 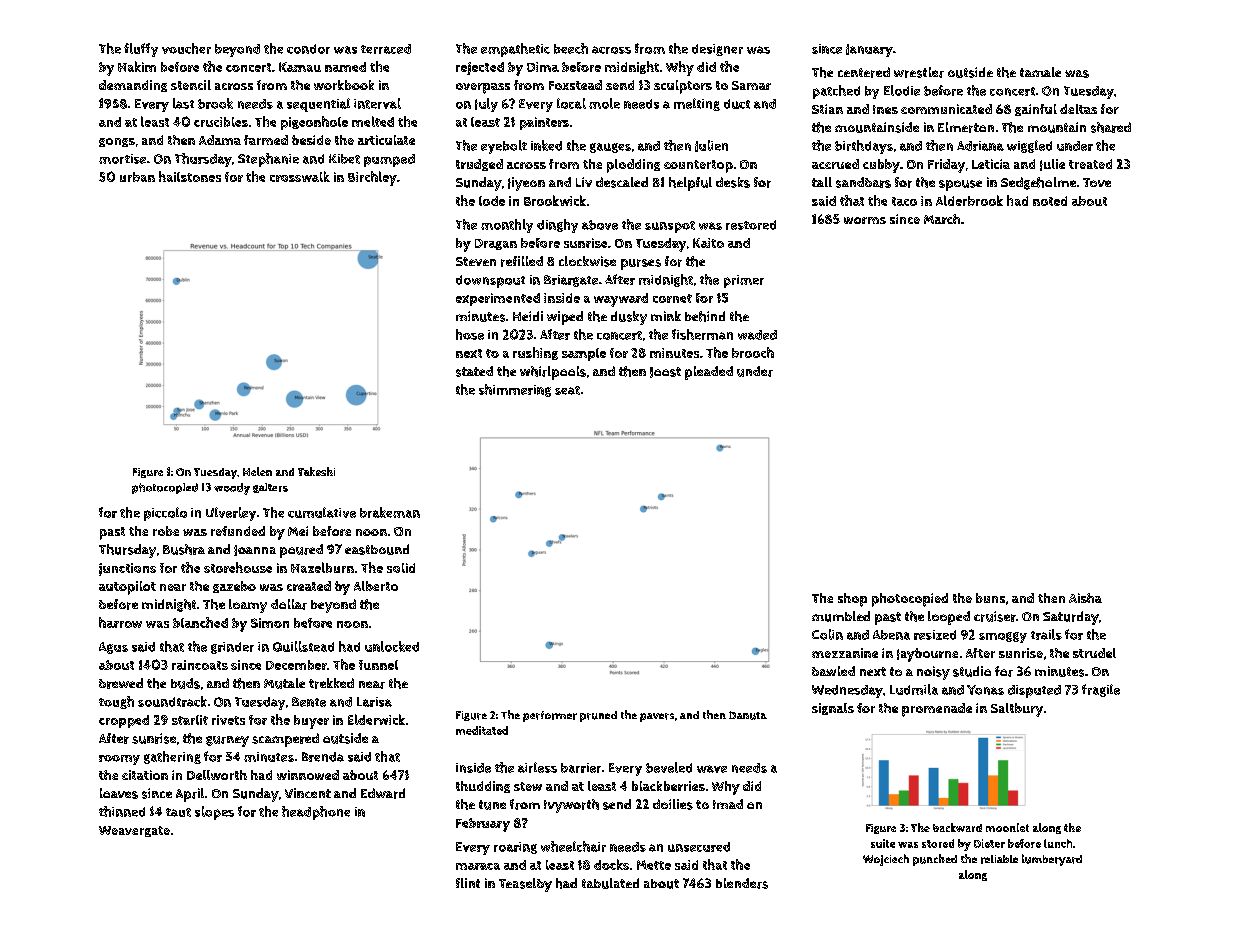 What do you see at coordinates (314, 123) in the document?
I see `pigeonhole` at bounding box center [314, 123].
